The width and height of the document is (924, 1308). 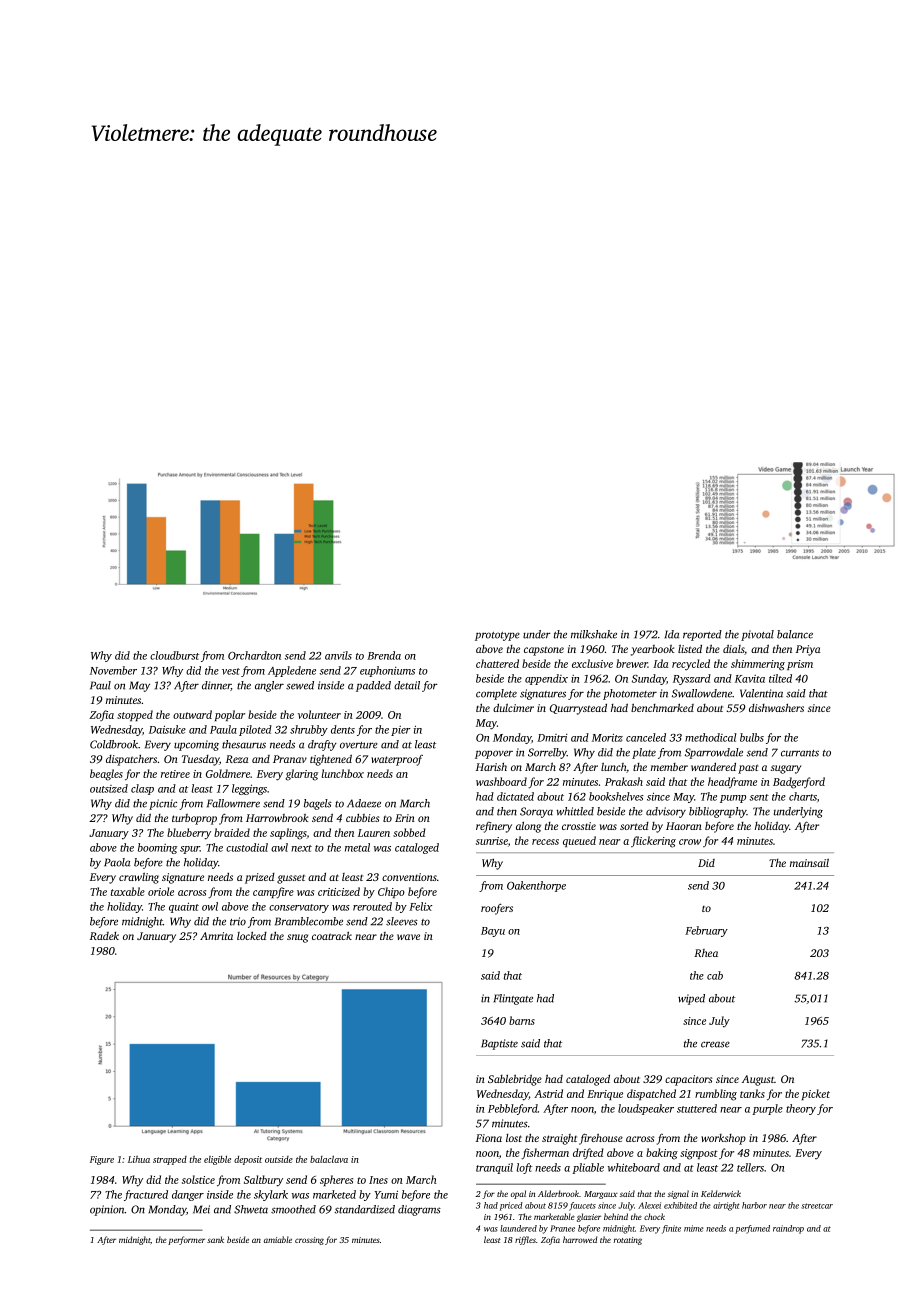 I want to click on balance, so click(x=795, y=634).
